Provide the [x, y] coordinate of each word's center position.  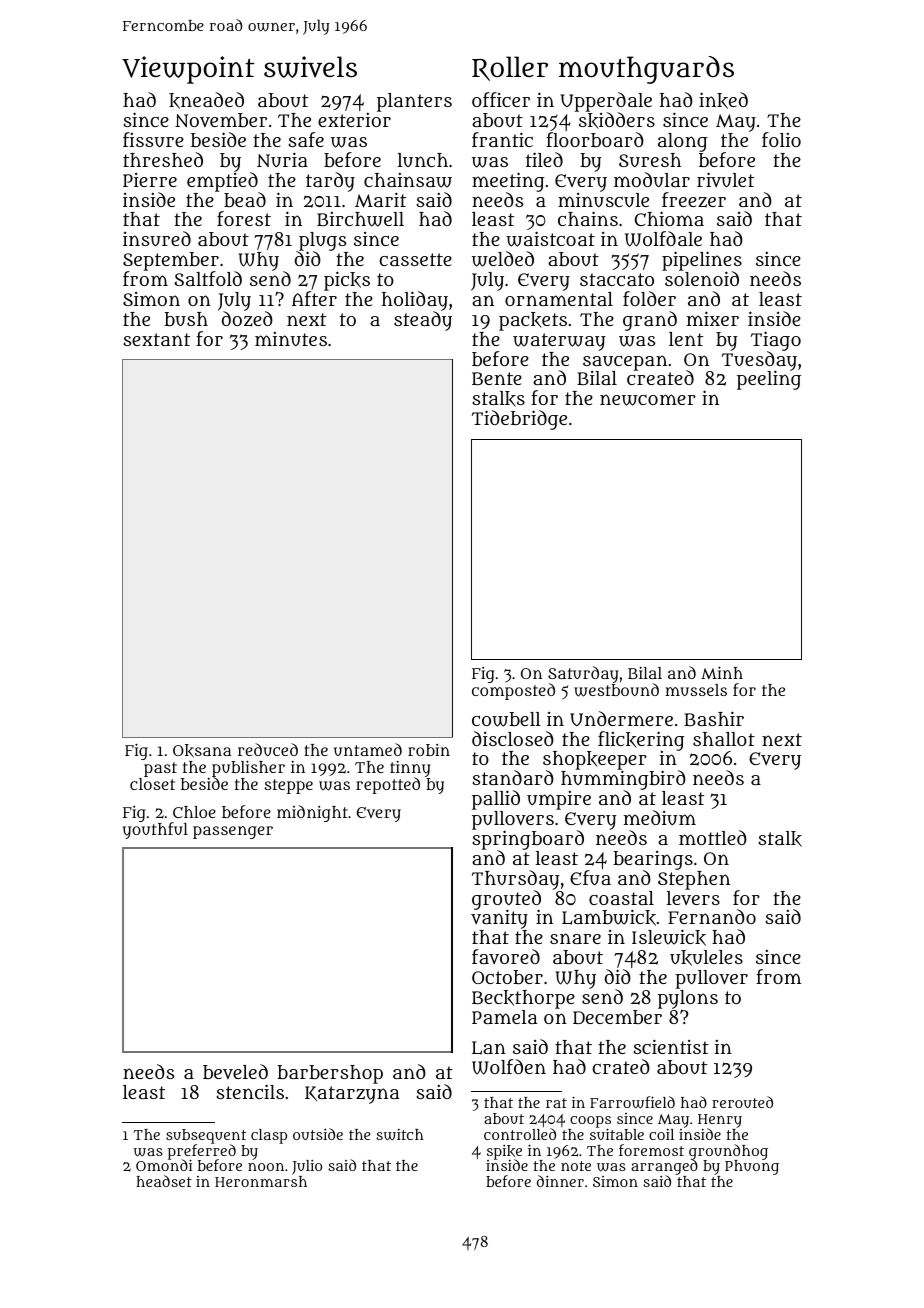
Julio [307, 1167]
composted [513, 691]
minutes [291, 339]
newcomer [648, 400]
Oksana [202, 751]
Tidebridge [519, 420]
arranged [664, 1168]
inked [723, 100]
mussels [696, 690]
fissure [153, 140]
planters [414, 102]
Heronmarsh [261, 1181]
